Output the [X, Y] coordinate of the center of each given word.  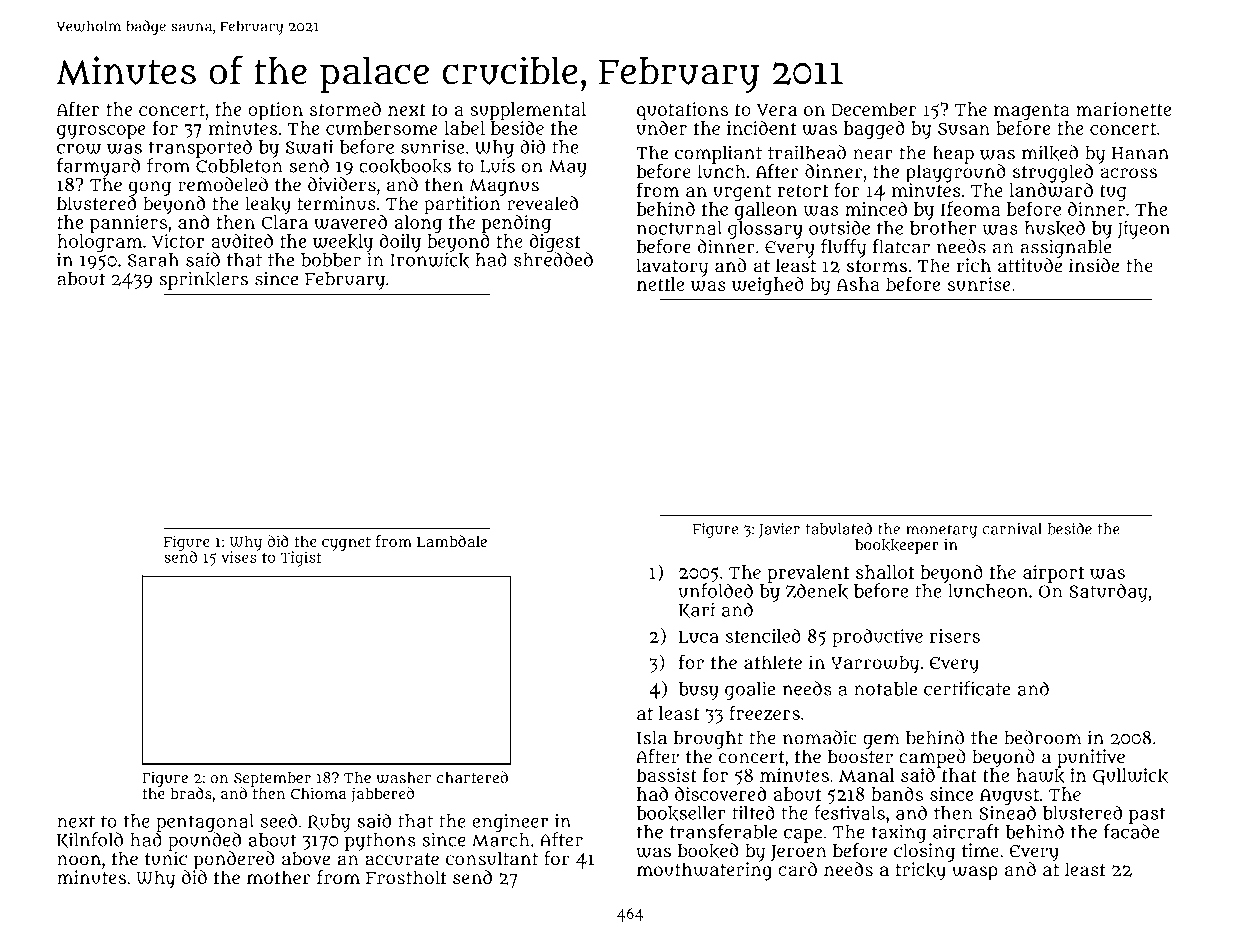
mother [279, 877]
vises [239, 557]
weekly [343, 243]
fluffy [843, 248]
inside [1094, 265]
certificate [967, 688]
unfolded [715, 590]
